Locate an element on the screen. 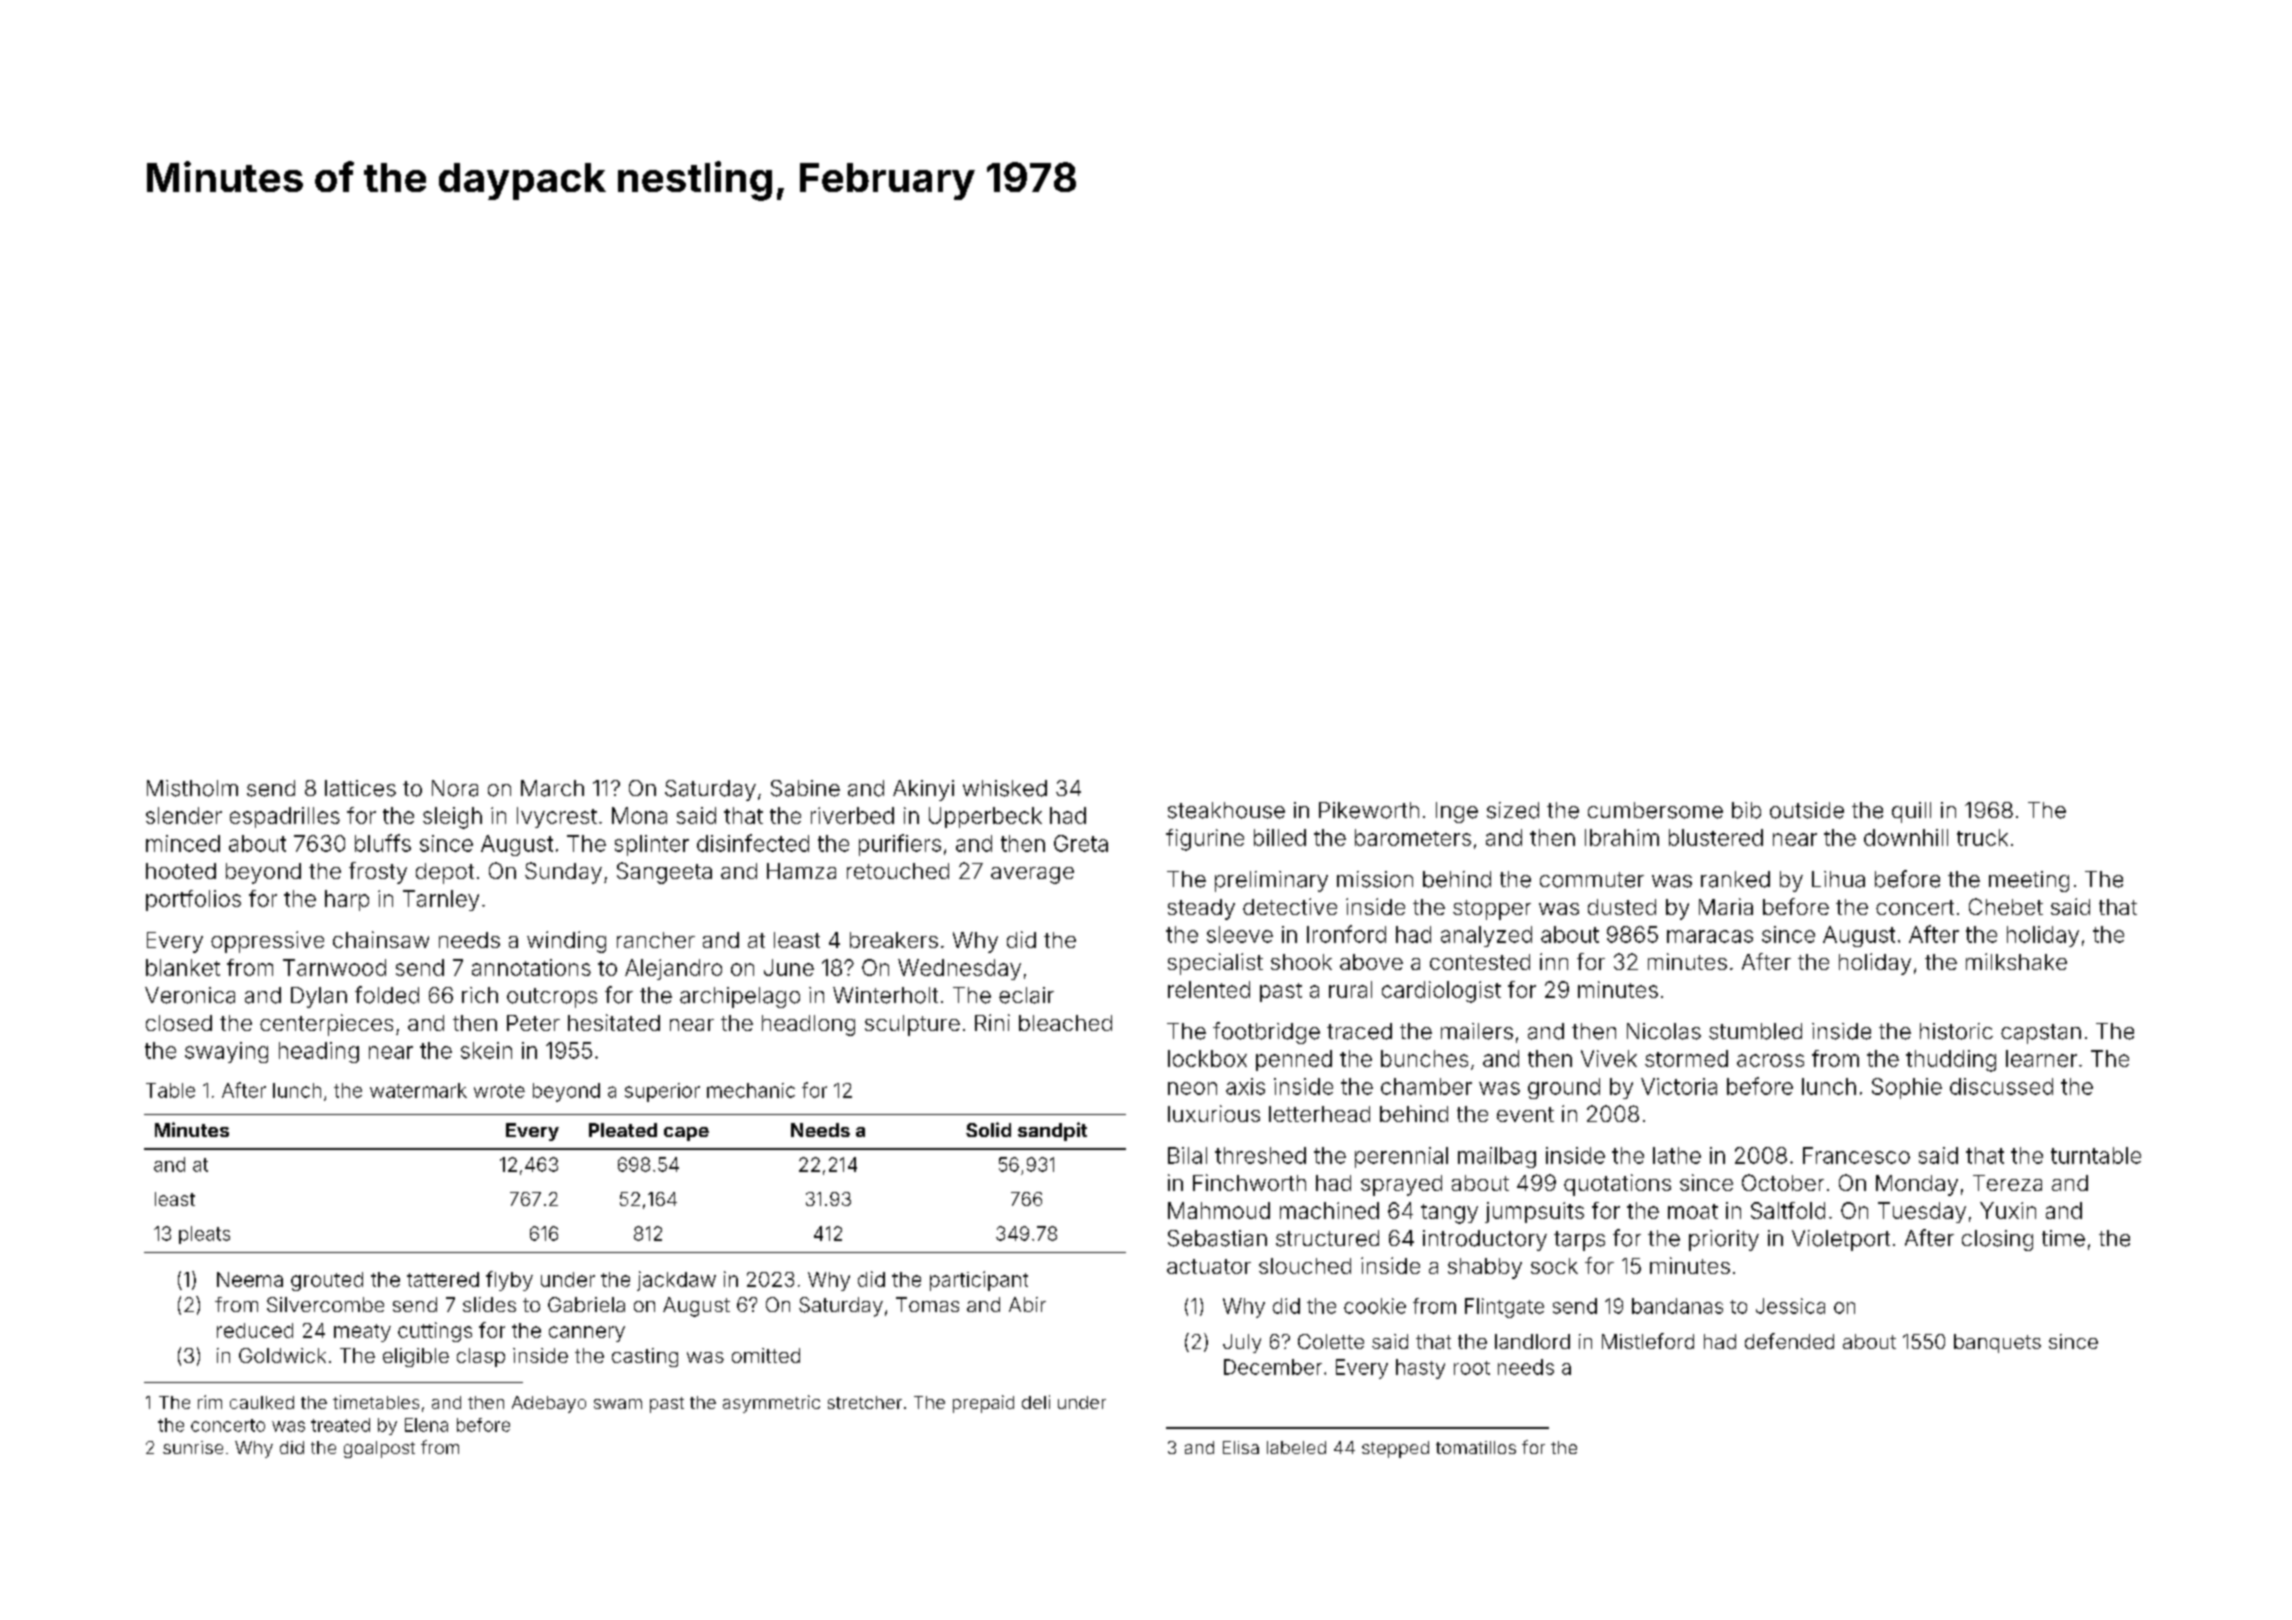 The height and width of the screenshot is (1620, 2292). stopper is located at coordinates (1492, 910).
